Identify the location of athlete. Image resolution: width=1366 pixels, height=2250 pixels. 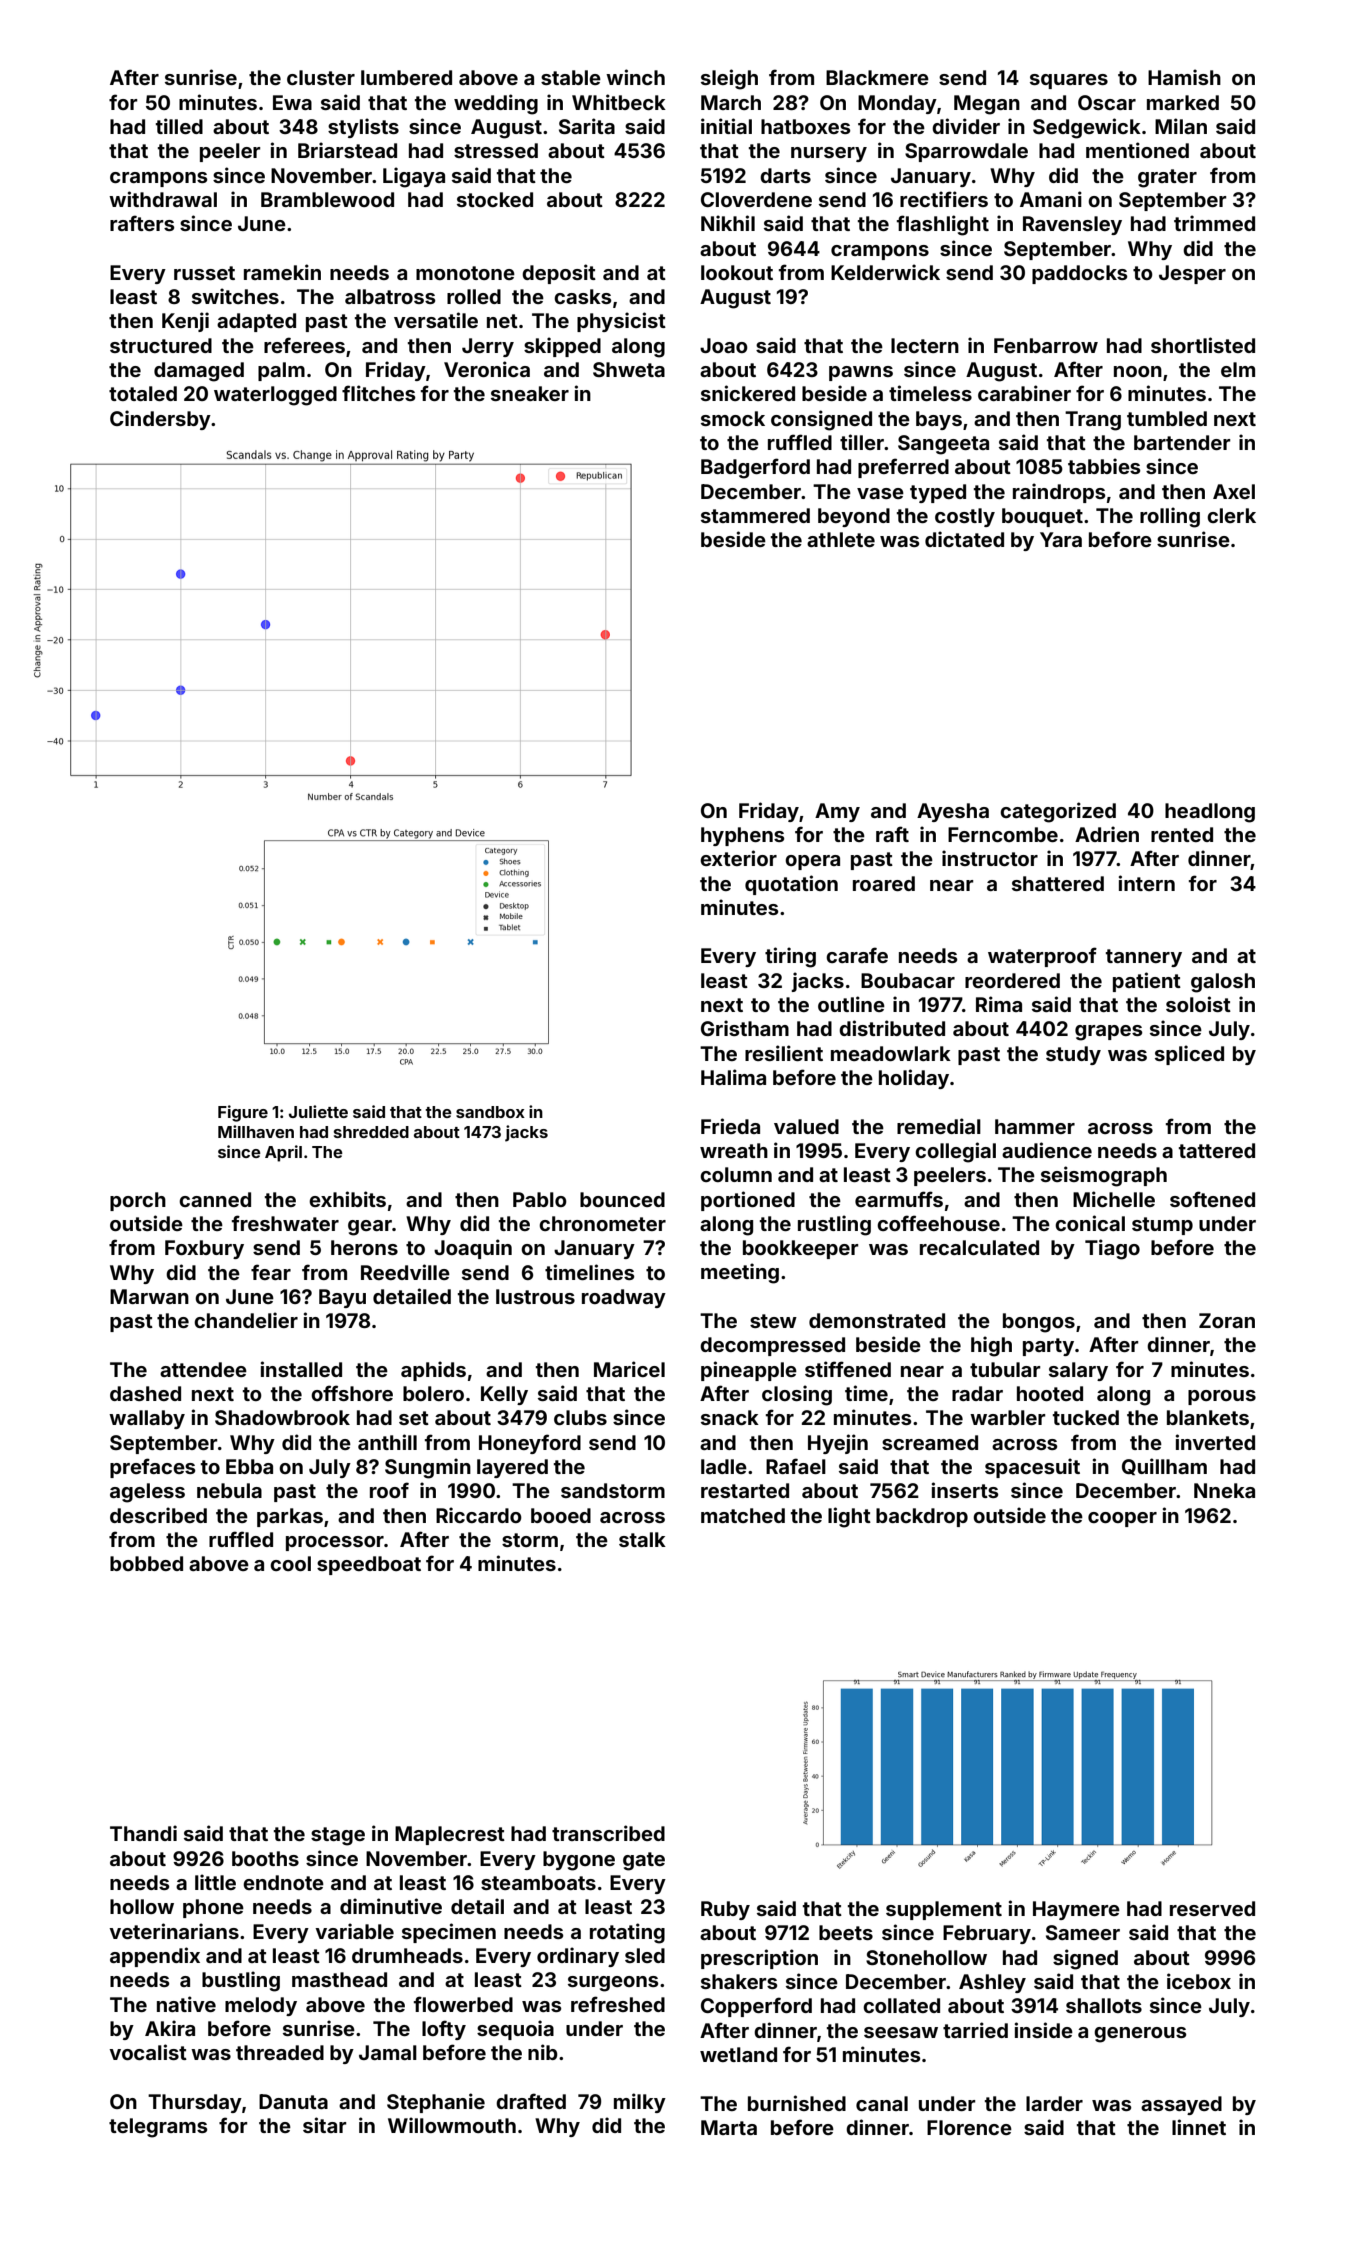
(841, 539).
